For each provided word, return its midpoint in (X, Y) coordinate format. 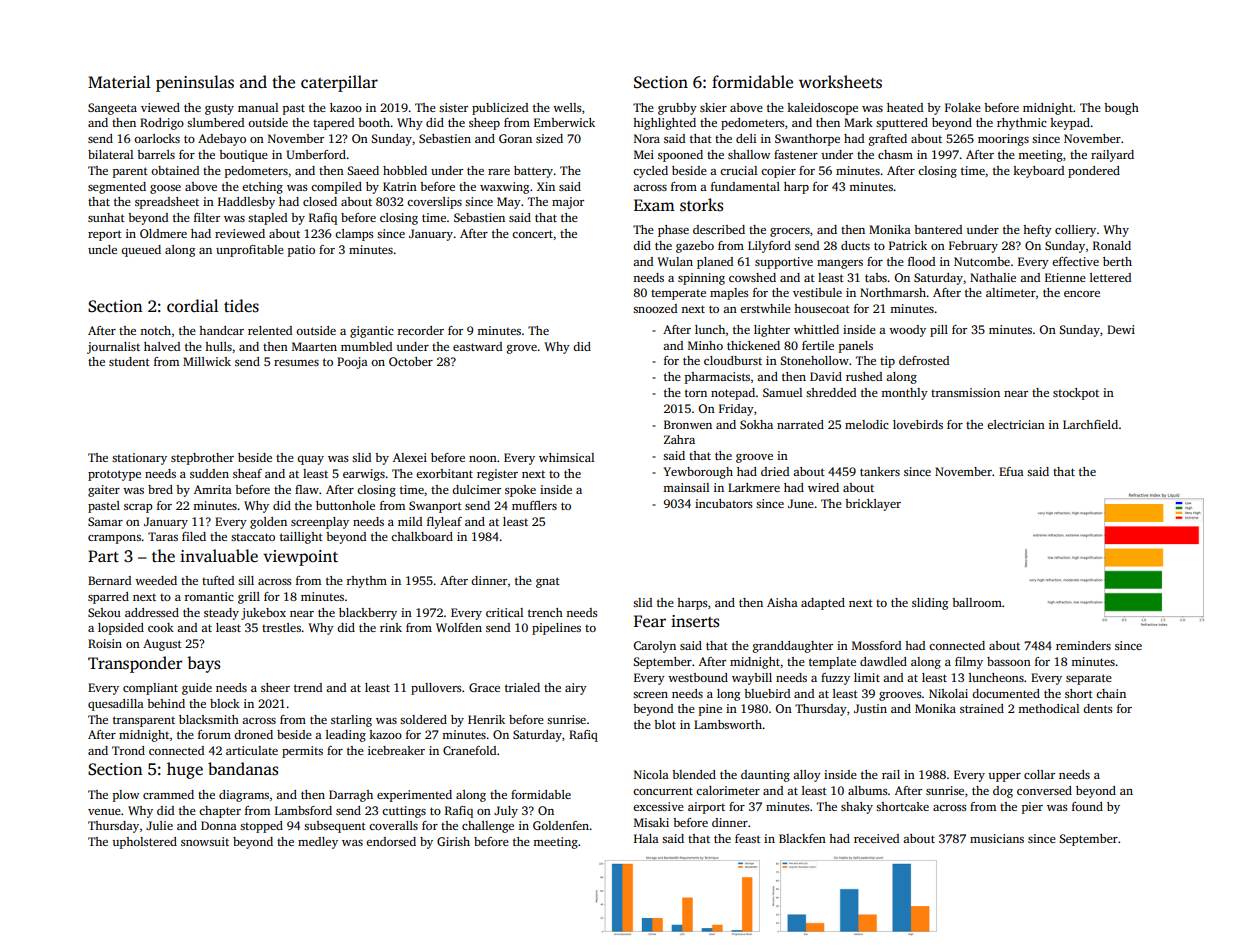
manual (258, 107)
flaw (307, 489)
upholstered (144, 843)
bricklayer (873, 505)
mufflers (534, 505)
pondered (1094, 172)
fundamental (745, 186)
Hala (646, 838)
